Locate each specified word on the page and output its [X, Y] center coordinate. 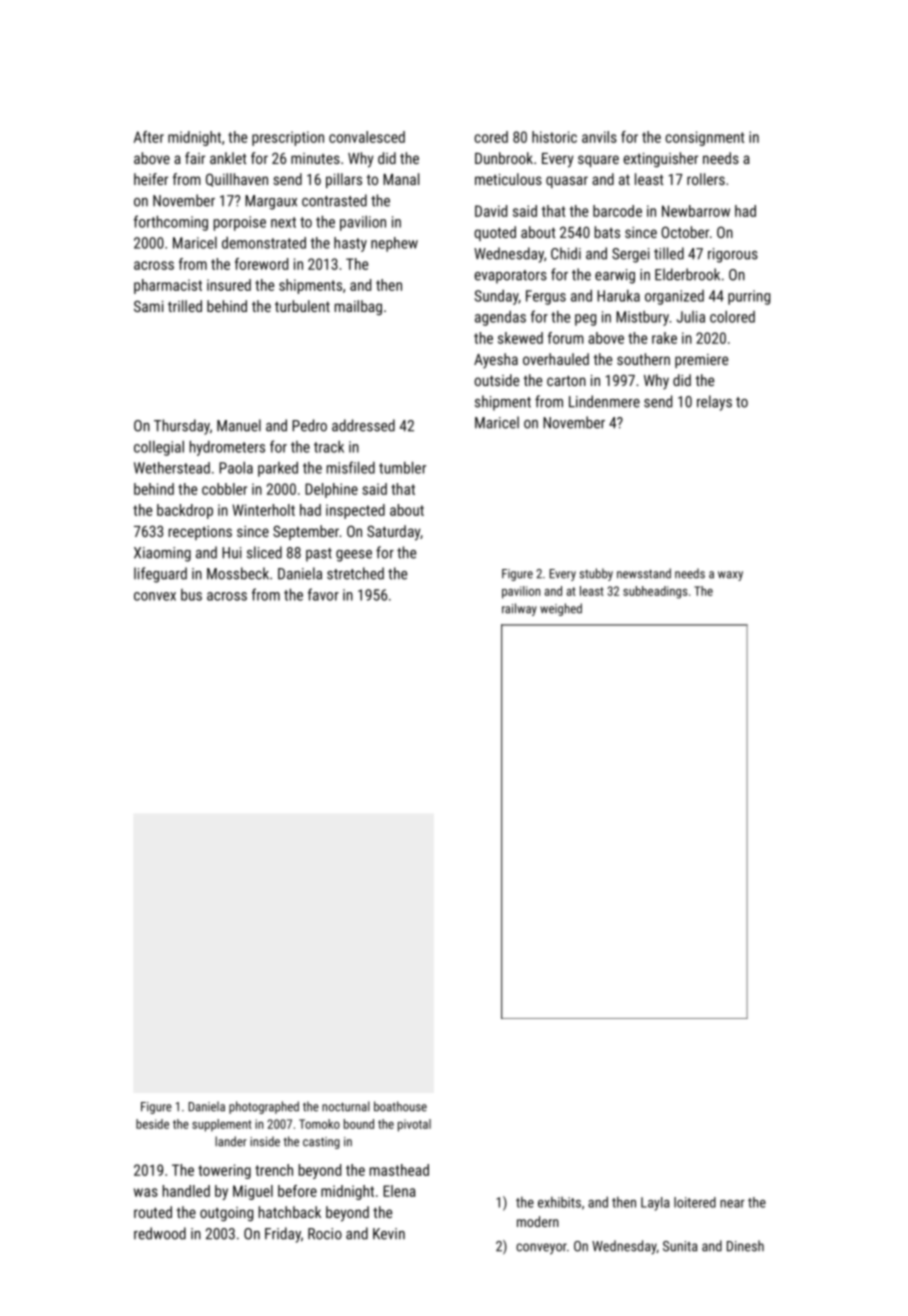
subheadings [655, 592]
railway [519, 609]
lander [231, 1141]
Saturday [393, 533]
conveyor [541, 1249]
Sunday [496, 297]
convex [155, 596]
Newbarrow [696, 211]
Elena [399, 1191]
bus [191, 595]
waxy [730, 576]
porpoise [240, 223]
